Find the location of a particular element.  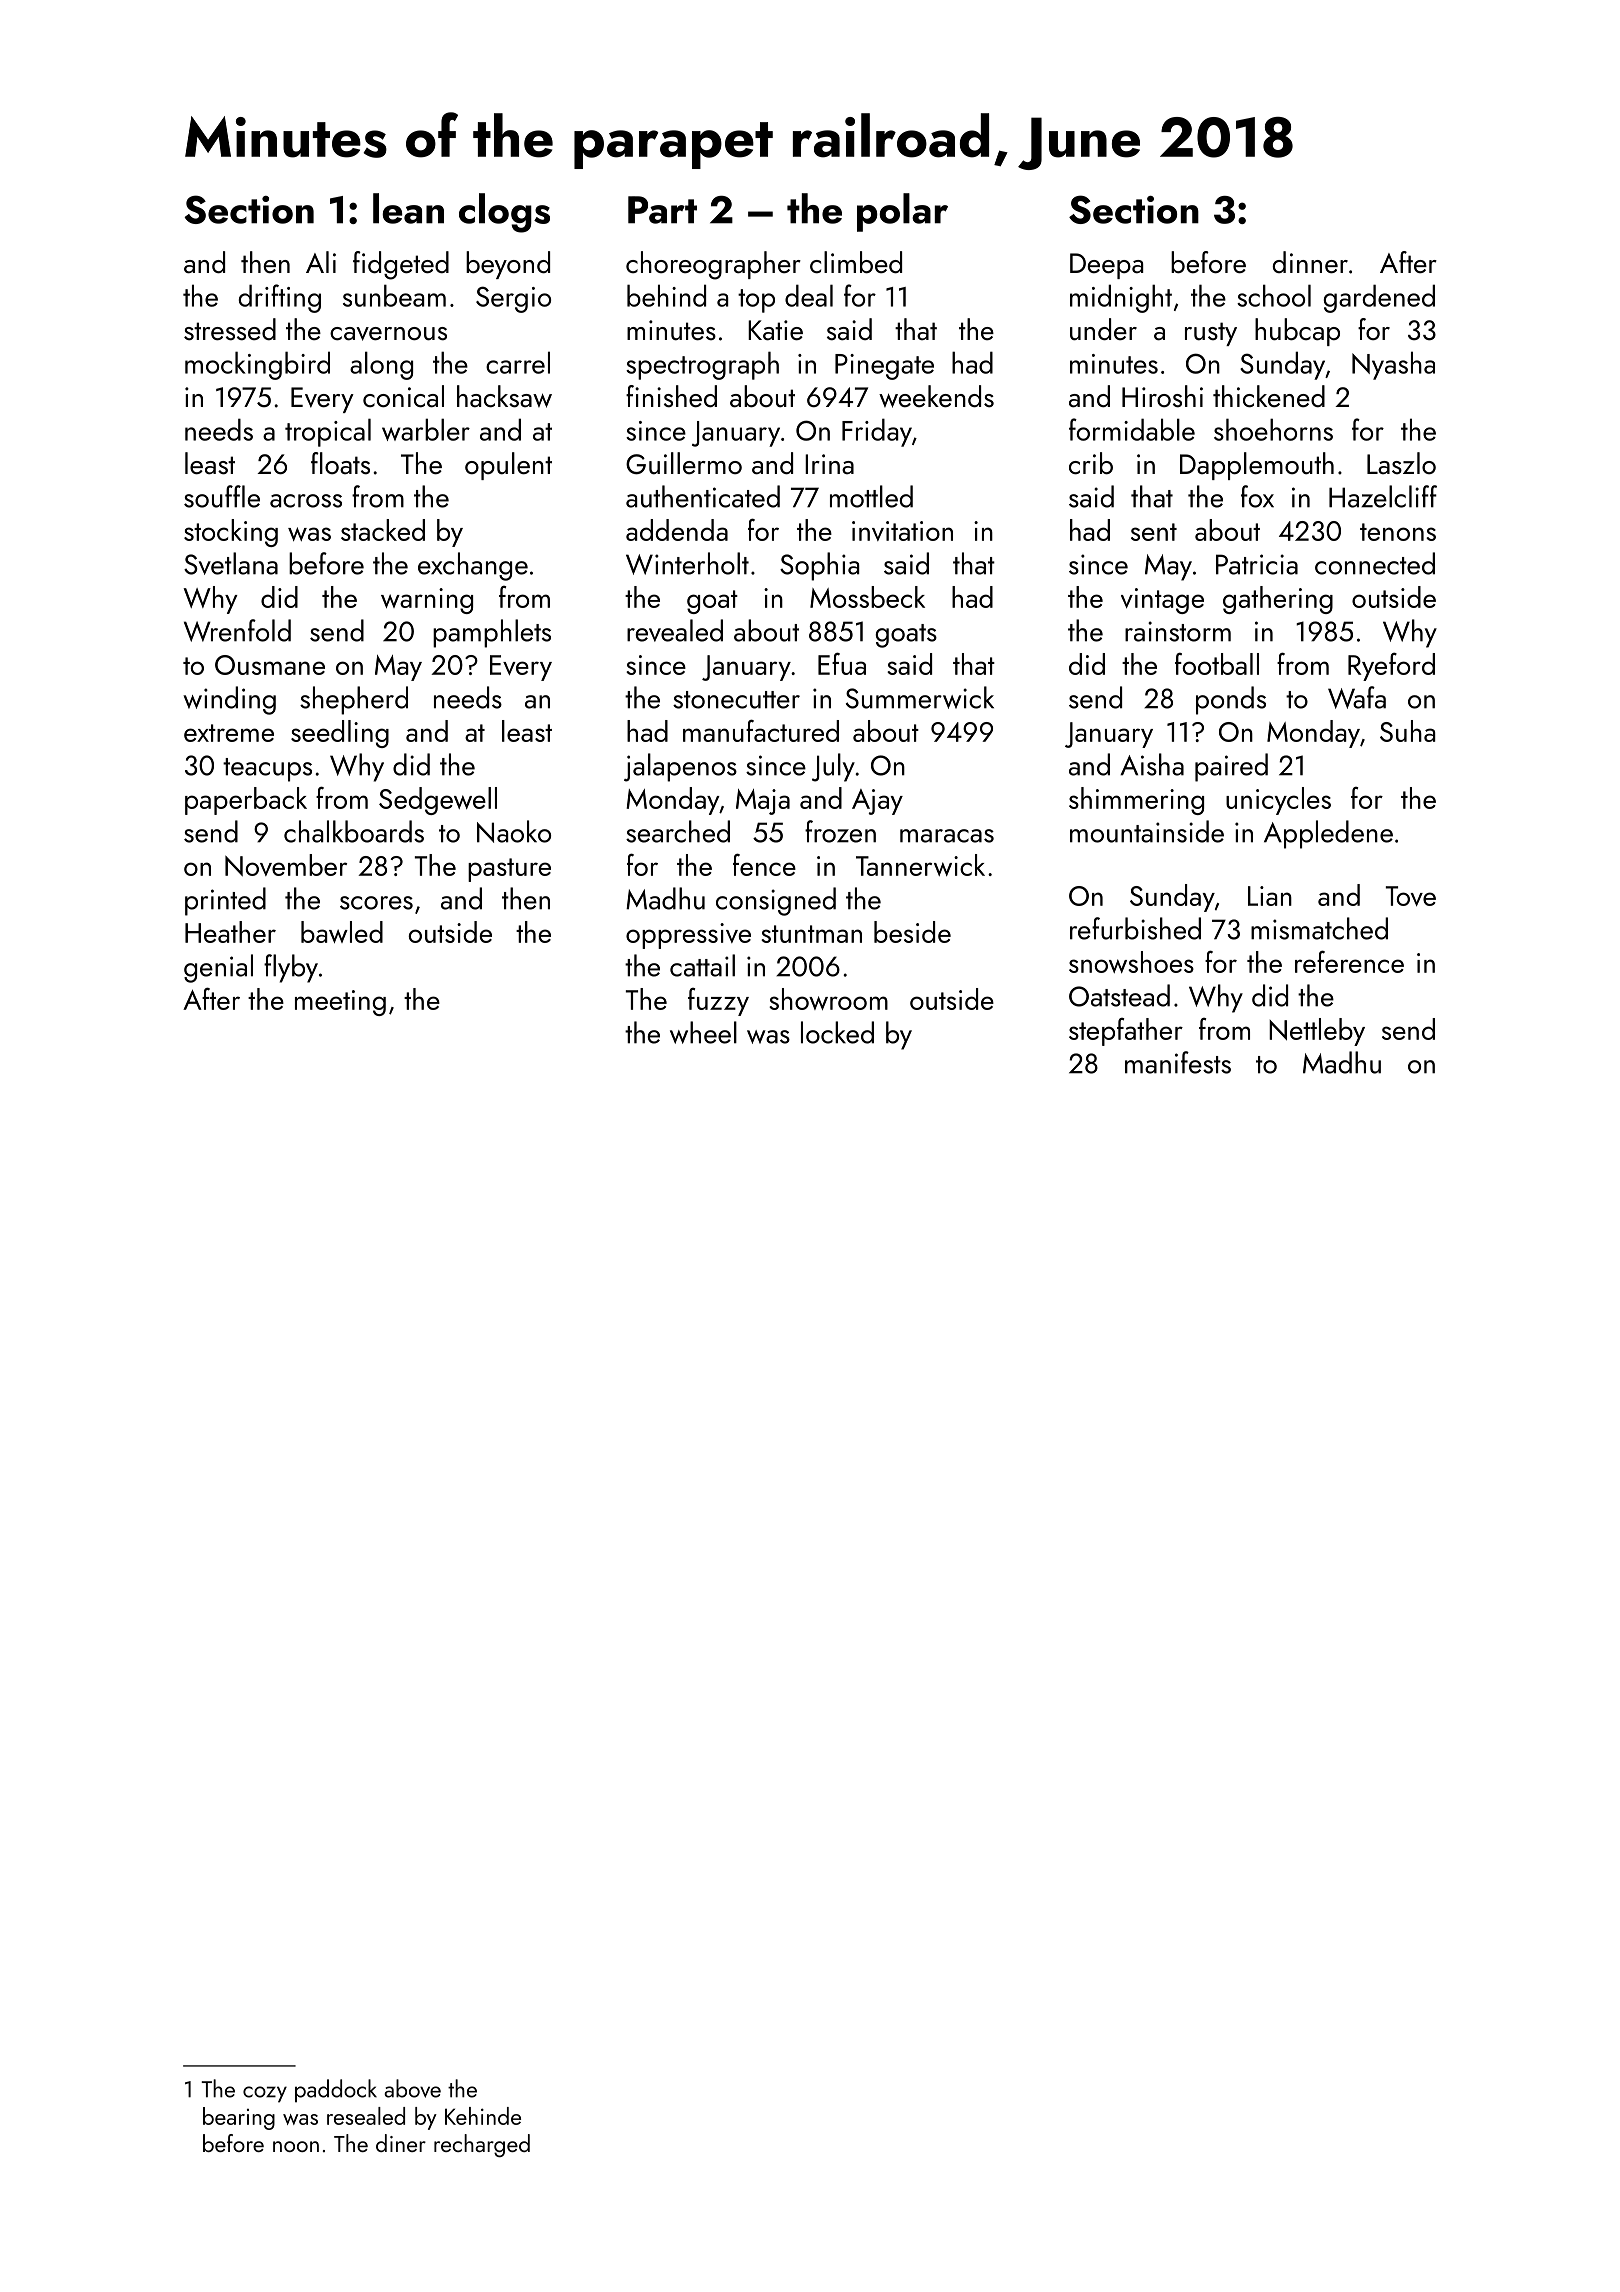

lean is located at coordinates (408, 208).
